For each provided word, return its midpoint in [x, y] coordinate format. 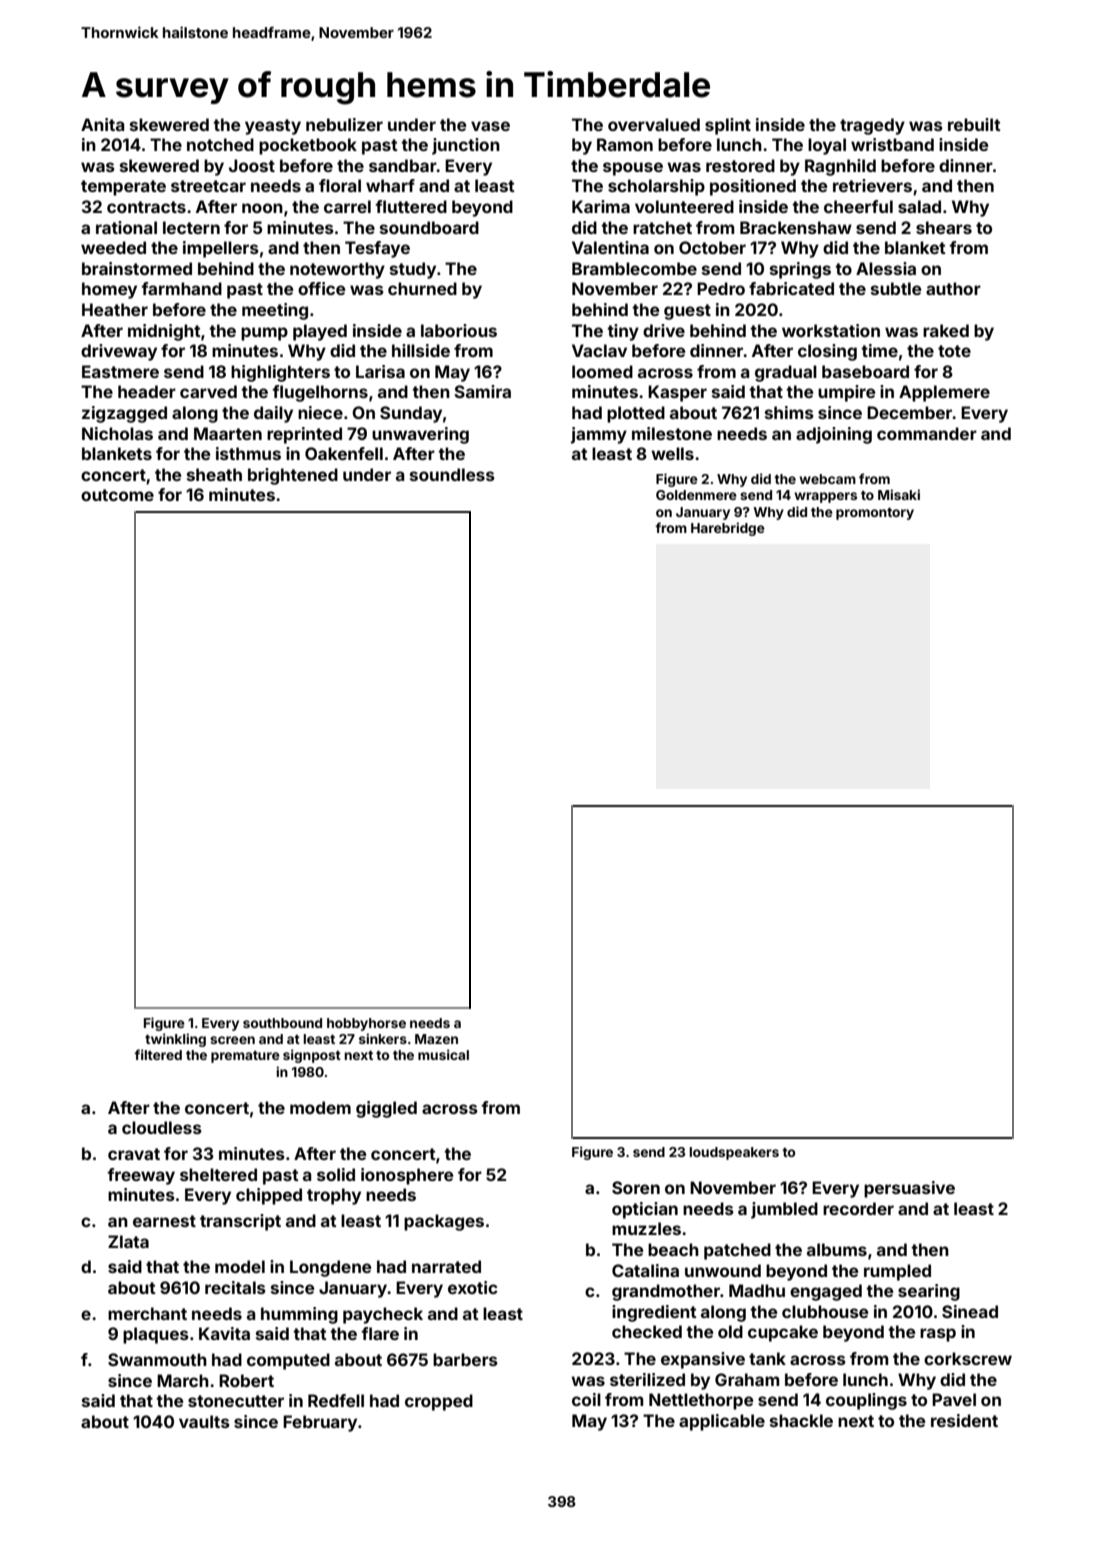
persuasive [909, 1189]
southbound [282, 1023]
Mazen [436, 1039]
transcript [240, 1222]
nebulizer [344, 124]
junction [466, 146]
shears [944, 227]
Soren [636, 1187]
